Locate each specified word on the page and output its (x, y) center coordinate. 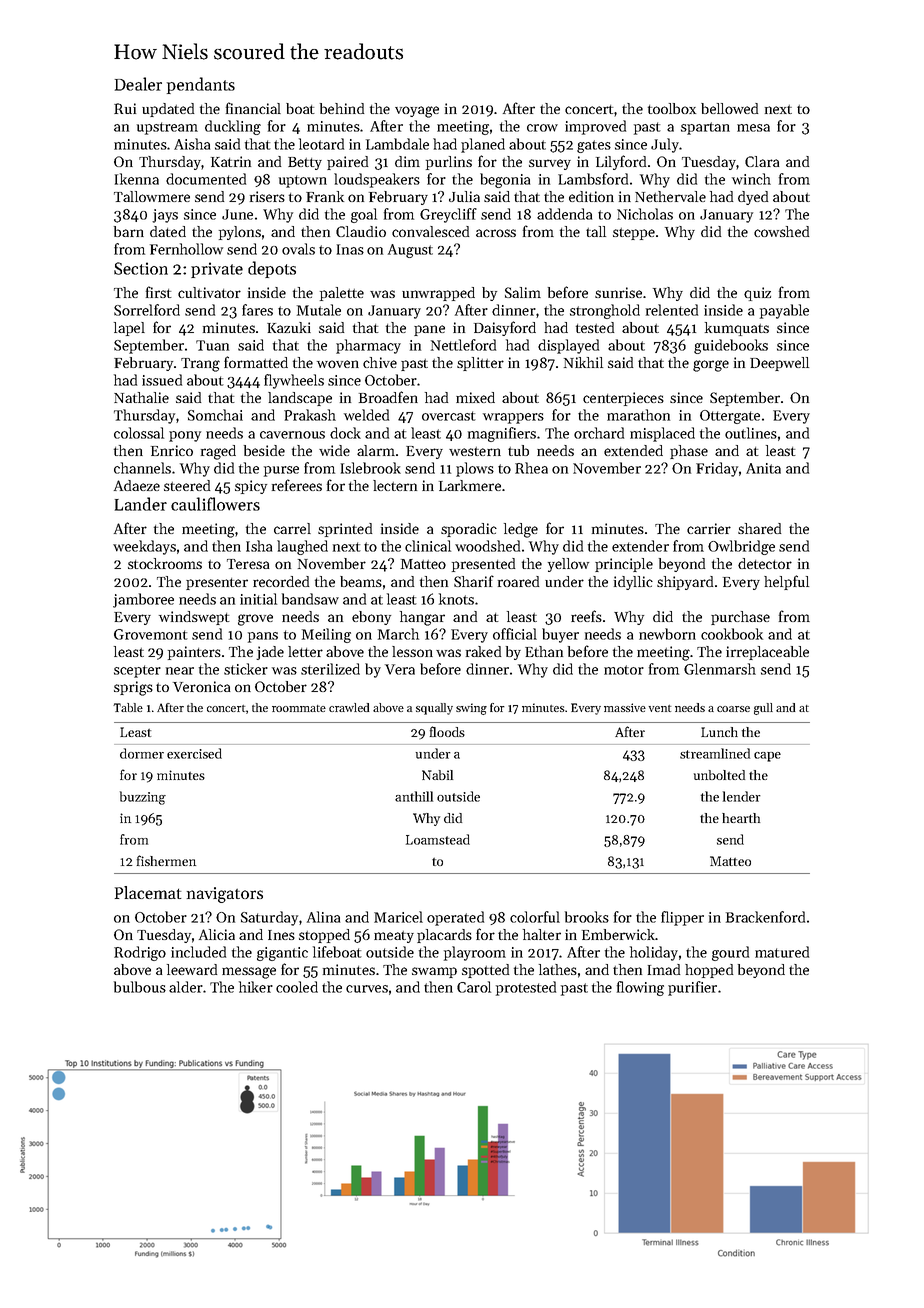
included (198, 952)
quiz (757, 294)
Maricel (398, 917)
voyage (417, 112)
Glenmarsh (720, 669)
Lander (141, 504)
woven (338, 364)
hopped (709, 971)
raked (483, 651)
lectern (395, 485)
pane (429, 330)
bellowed (729, 108)
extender (640, 546)
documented (206, 179)
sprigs (133, 688)
